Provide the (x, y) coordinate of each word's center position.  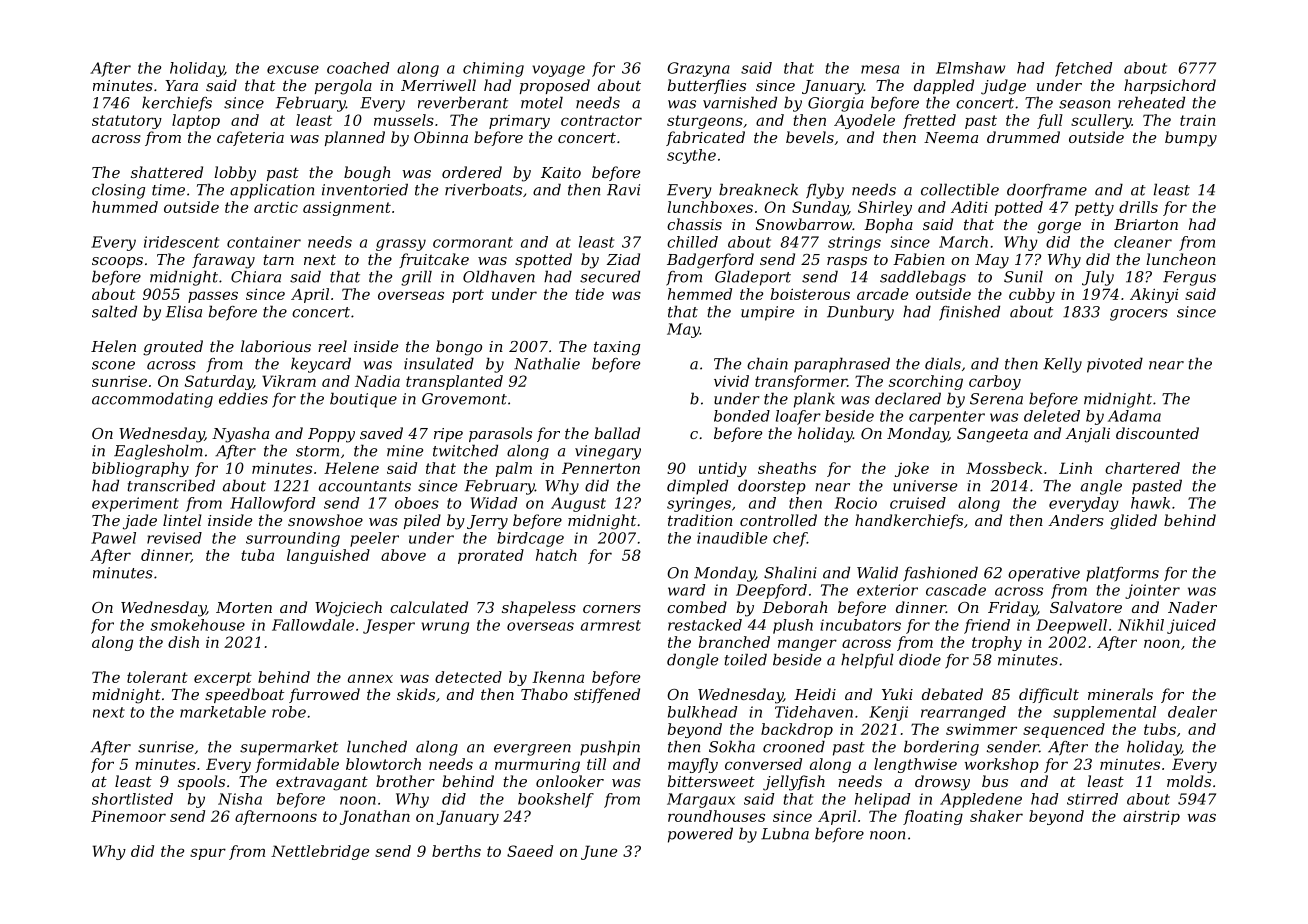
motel (542, 102)
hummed (125, 207)
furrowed (324, 695)
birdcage (530, 539)
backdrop (797, 730)
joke (912, 469)
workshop (1002, 765)
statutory (127, 122)
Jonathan (375, 817)
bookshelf (556, 800)
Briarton (1146, 224)
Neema (951, 137)
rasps (847, 262)
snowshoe (325, 520)
